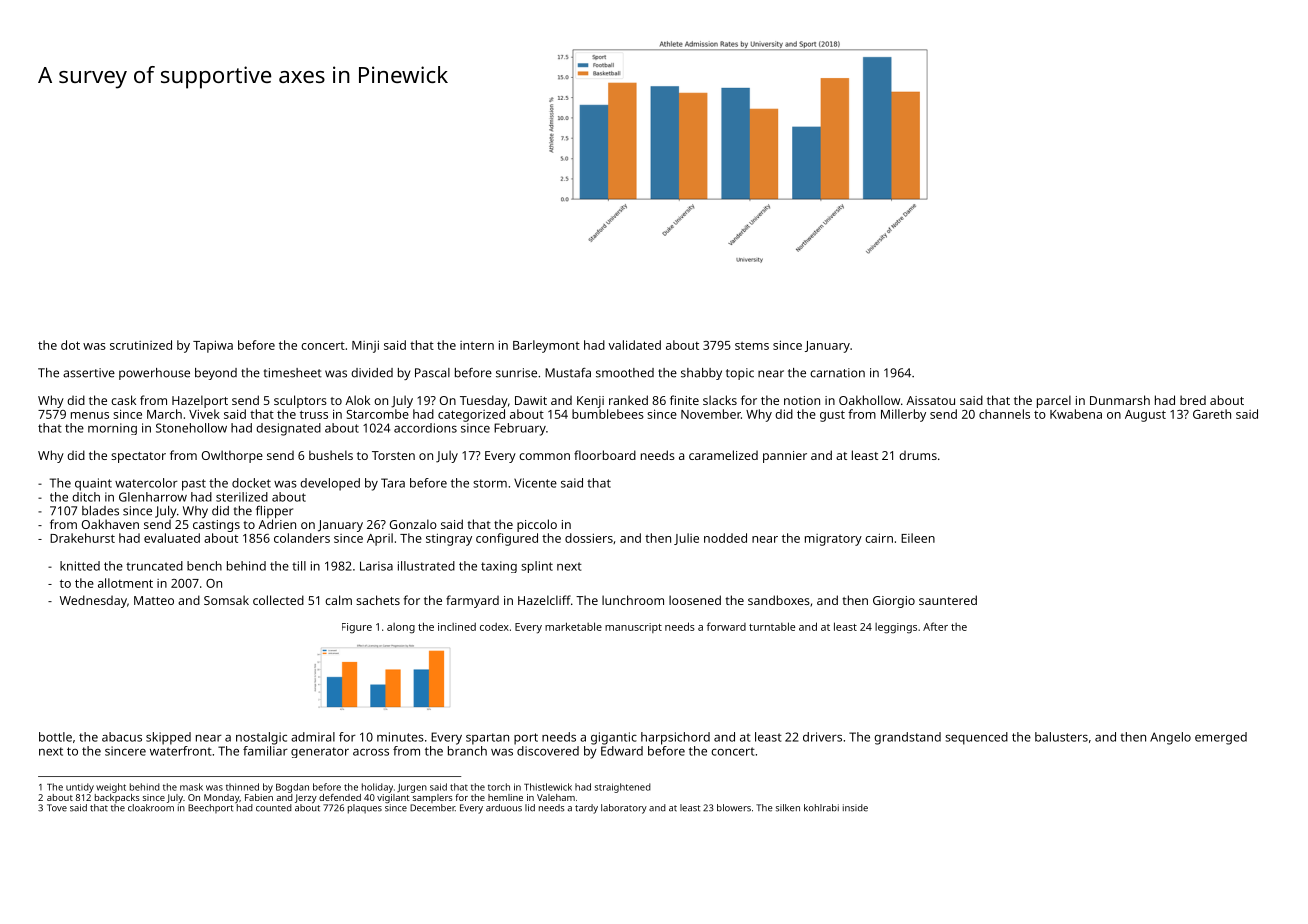  What do you see at coordinates (365, 346) in the document?
I see `Minji` at bounding box center [365, 346].
